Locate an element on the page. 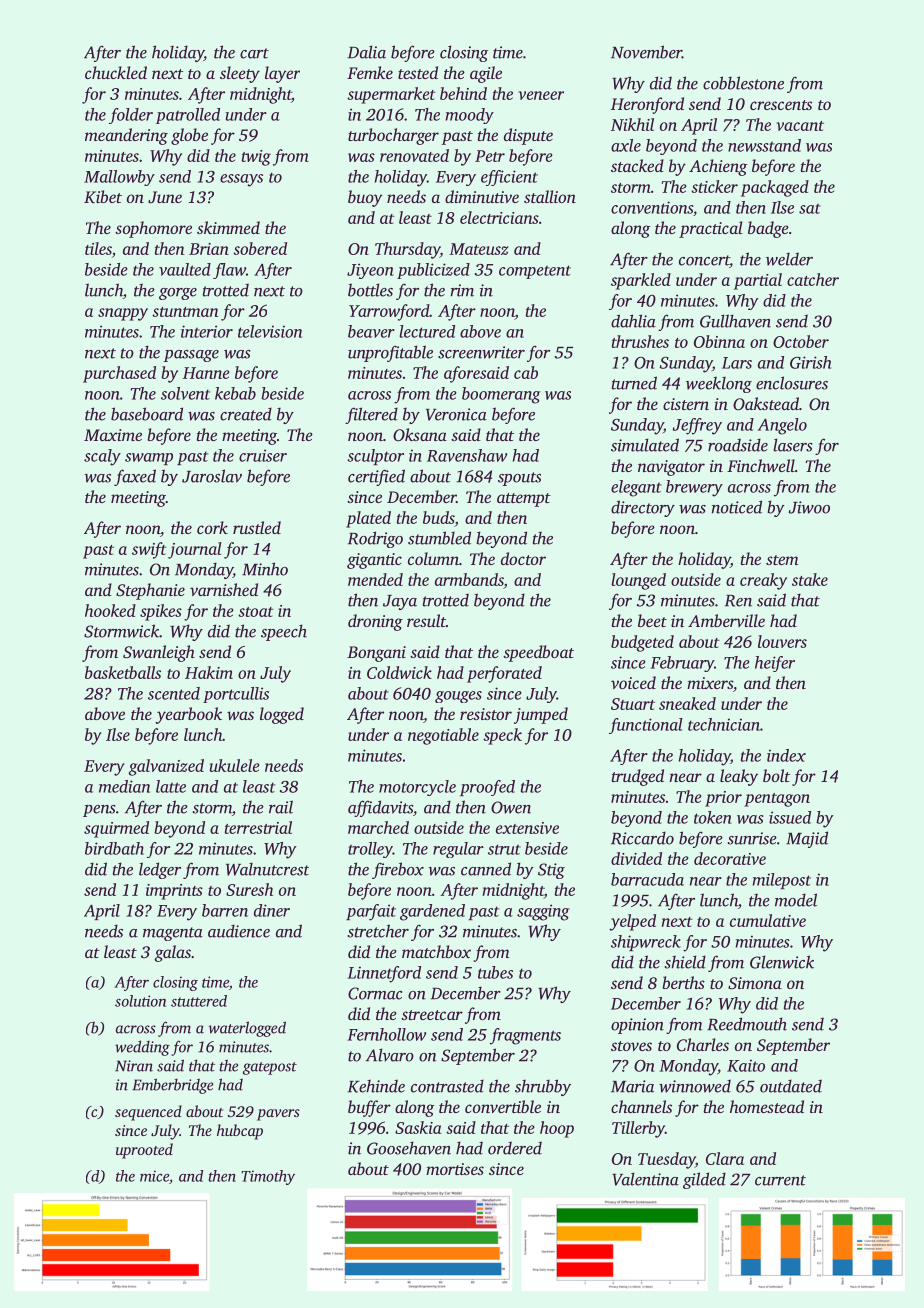 The image size is (924, 1308). Dalia is located at coordinates (366, 52).
